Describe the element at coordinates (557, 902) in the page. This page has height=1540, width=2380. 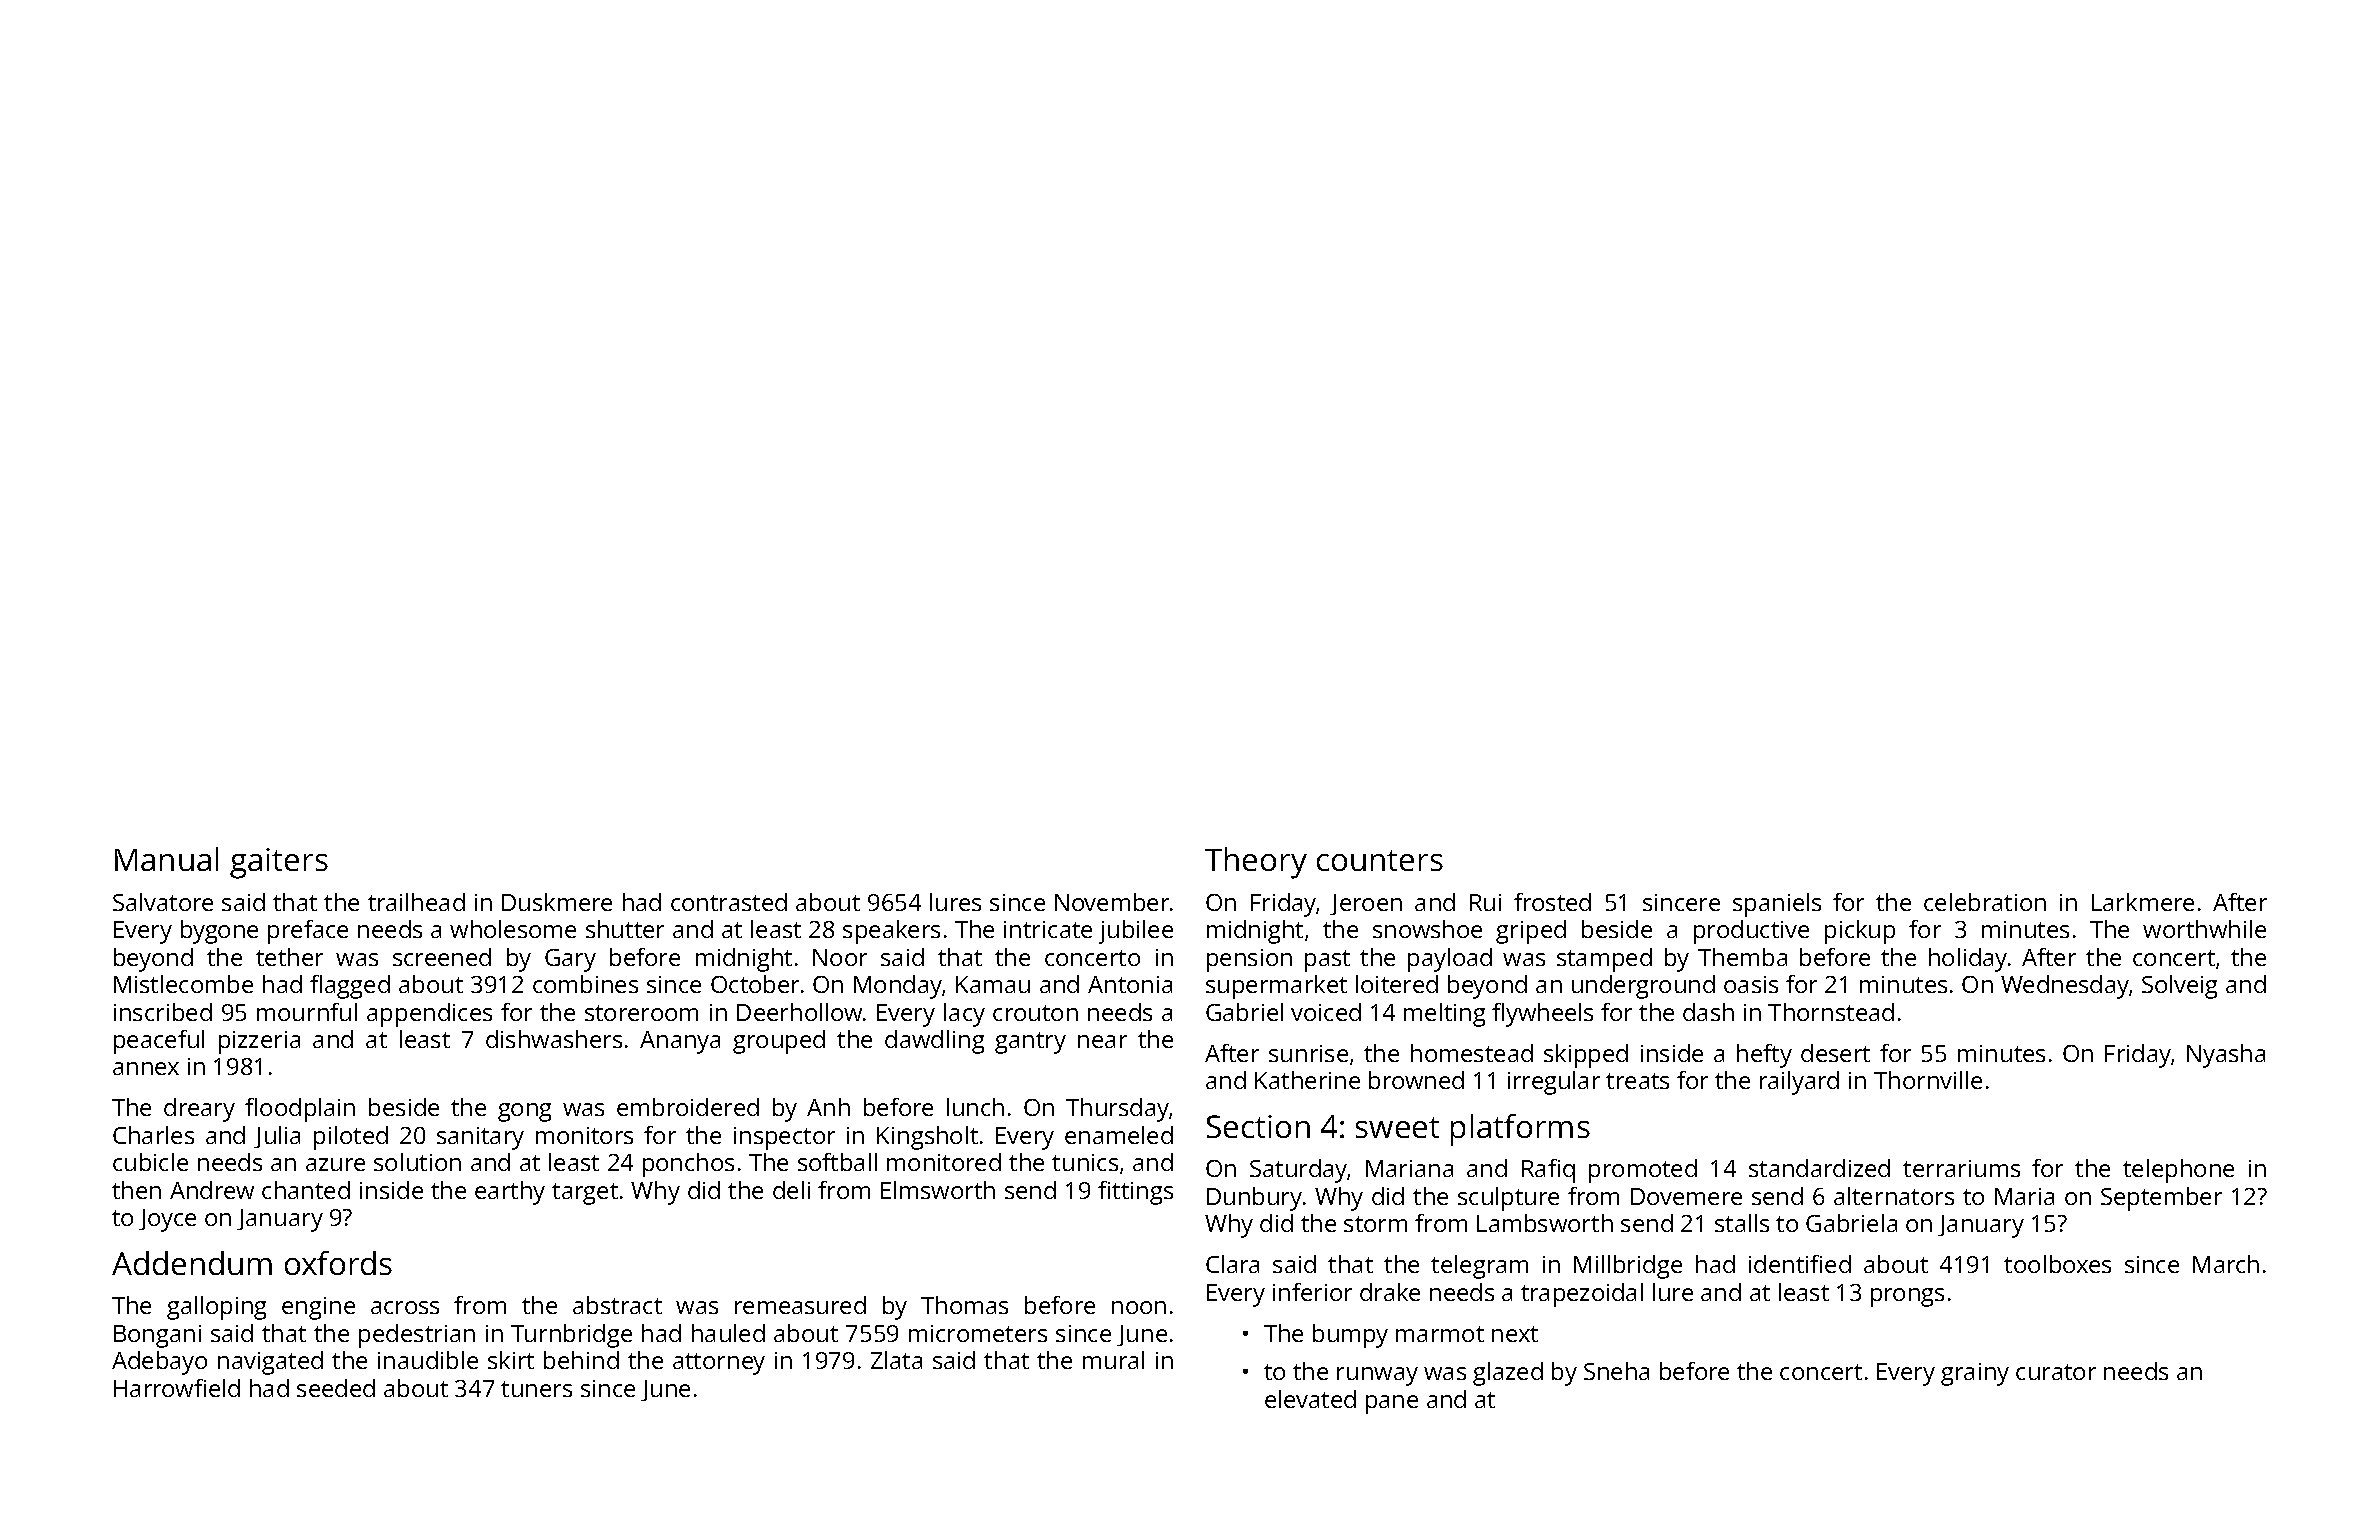
I see `Duskmere` at that location.
